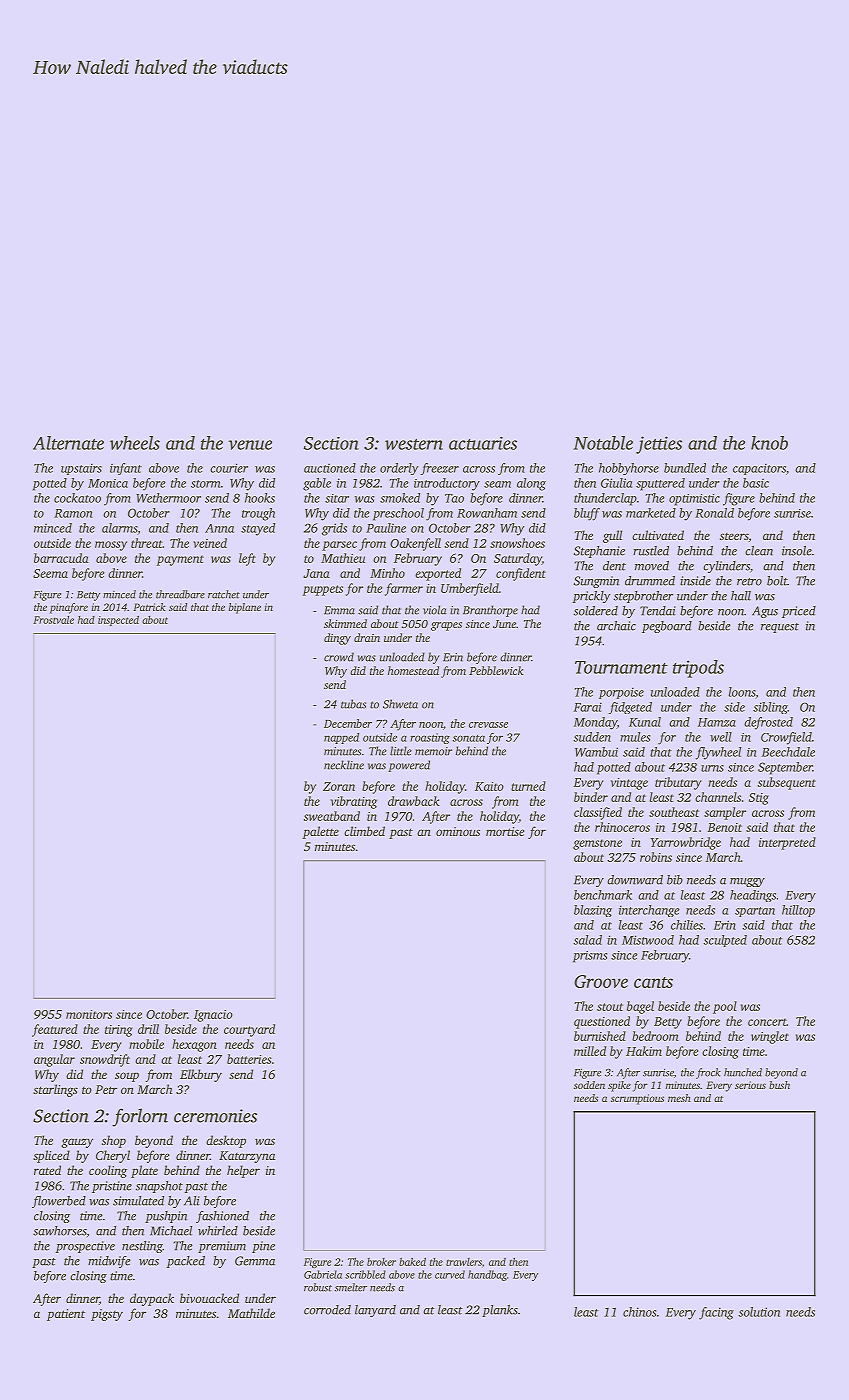 The image size is (849, 1400). What do you see at coordinates (375, 1311) in the page?
I see `lanyard` at bounding box center [375, 1311].
